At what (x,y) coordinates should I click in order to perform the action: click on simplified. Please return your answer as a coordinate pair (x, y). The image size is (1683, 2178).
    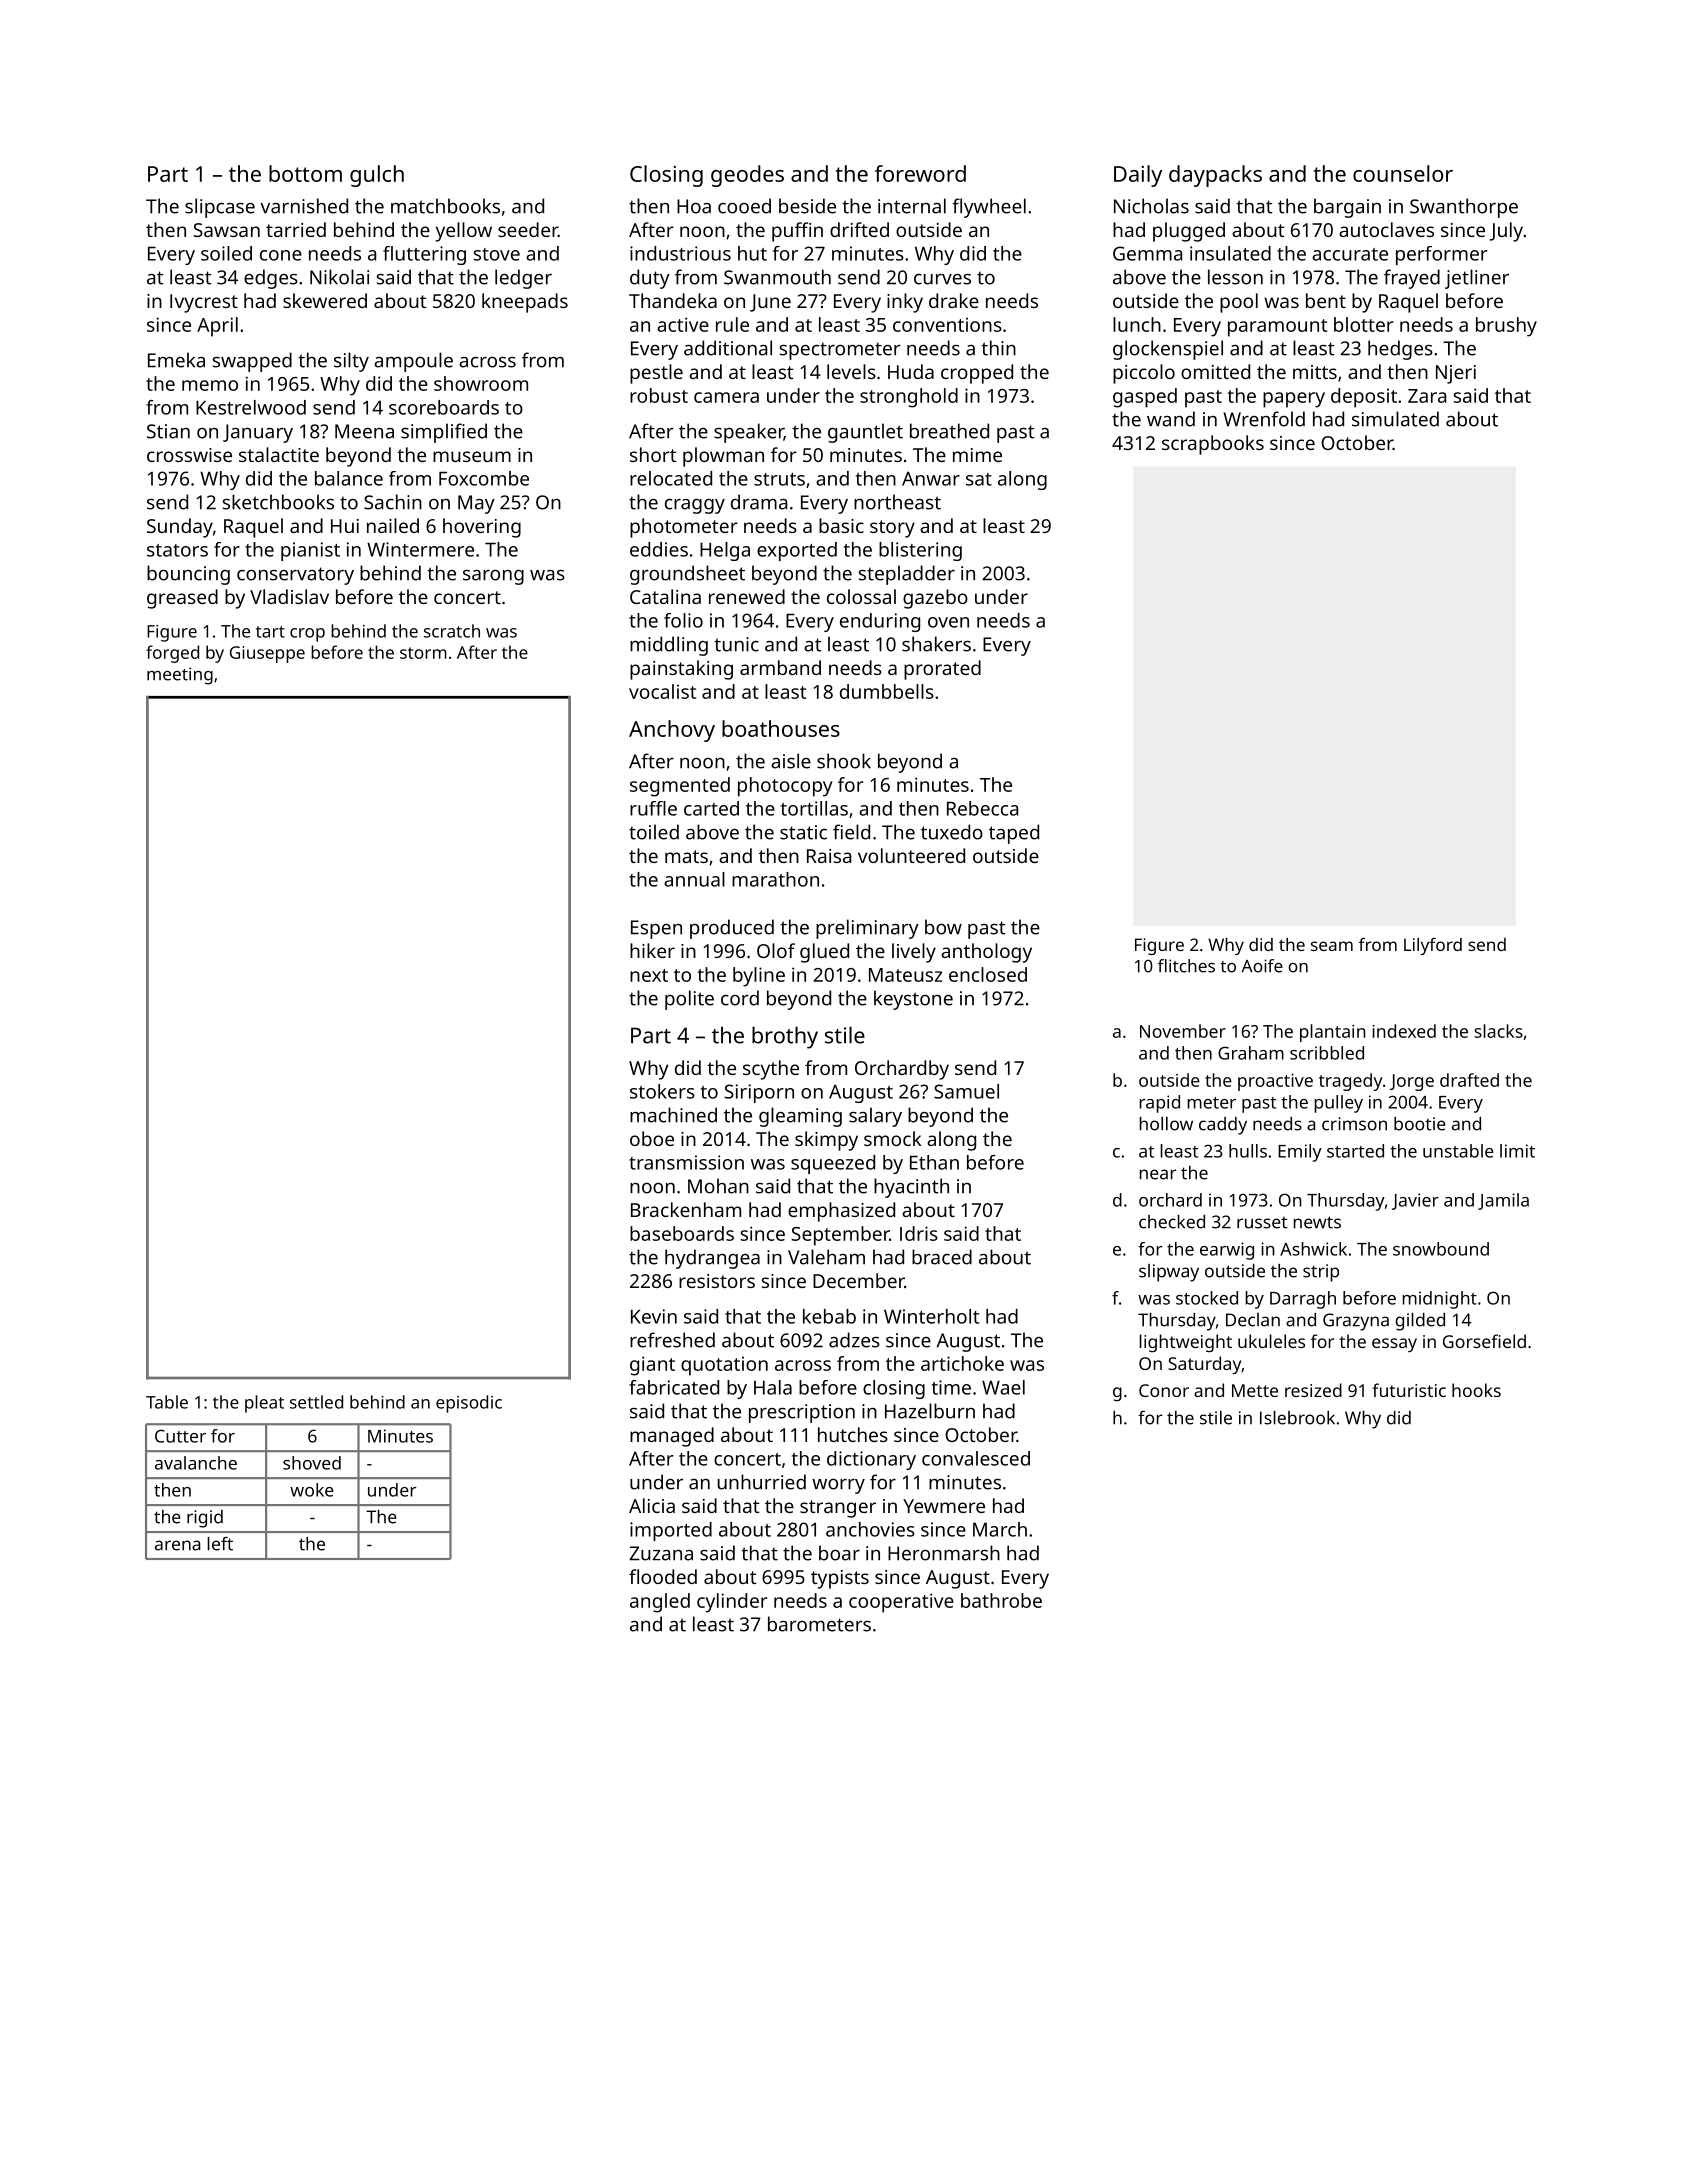
    Looking at the image, I should click on (444, 433).
